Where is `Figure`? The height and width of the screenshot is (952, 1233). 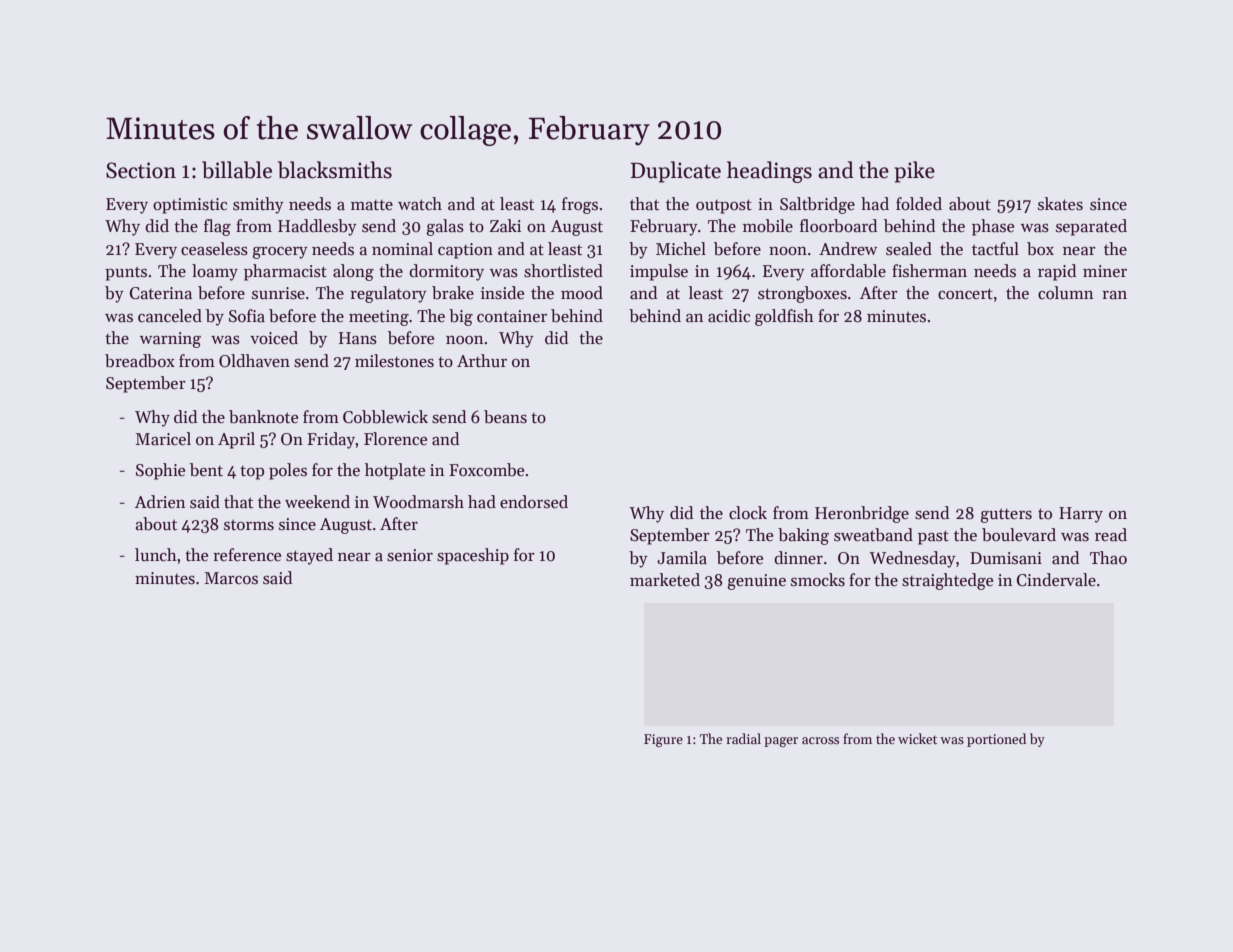 Figure is located at coordinates (663, 740).
